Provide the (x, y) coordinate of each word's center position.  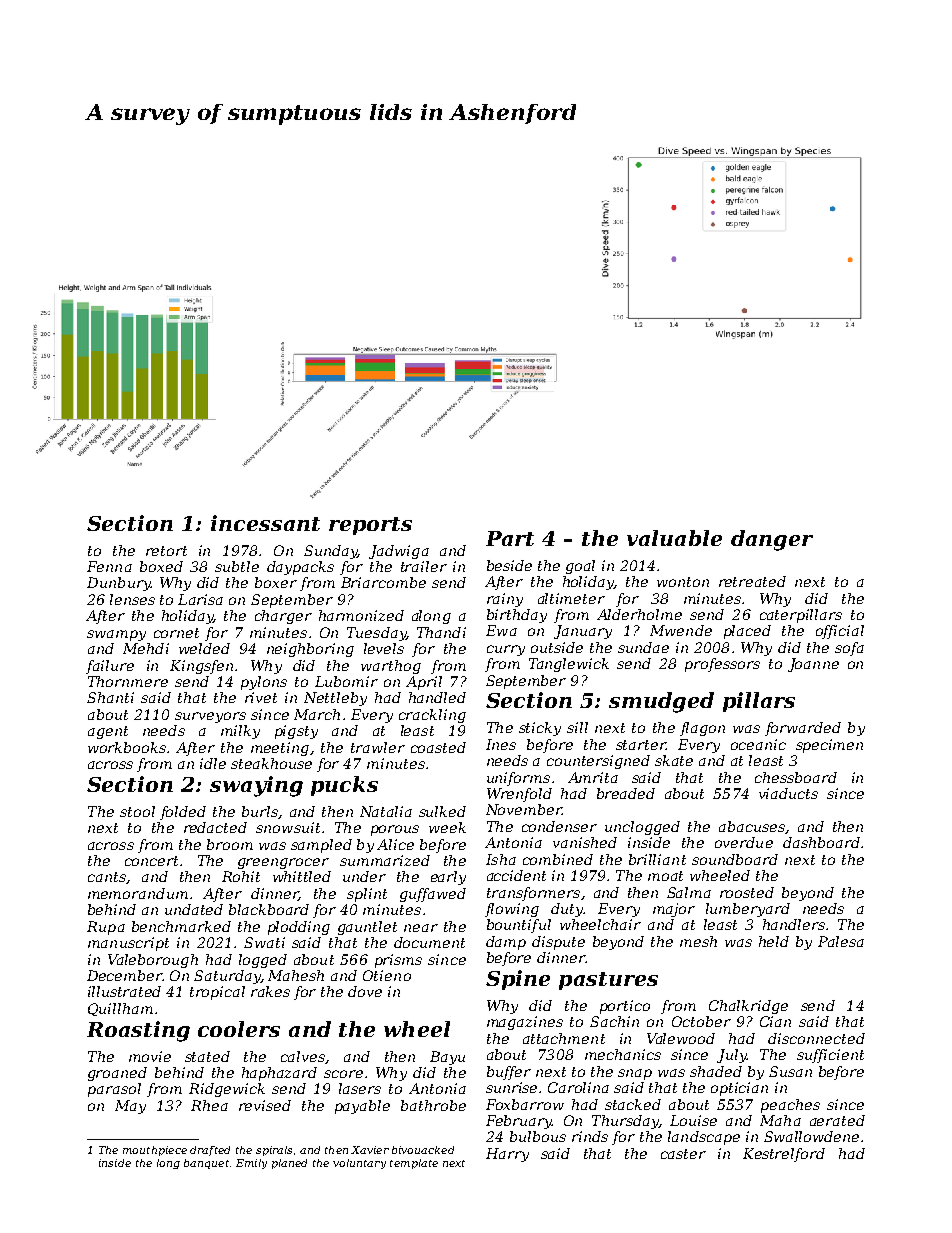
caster (683, 1154)
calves (303, 1056)
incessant (265, 523)
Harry (507, 1155)
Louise (693, 1120)
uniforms (518, 779)
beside (509, 565)
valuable (674, 538)
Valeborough (153, 961)
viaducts (788, 793)
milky (240, 732)
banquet (206, 1164)
